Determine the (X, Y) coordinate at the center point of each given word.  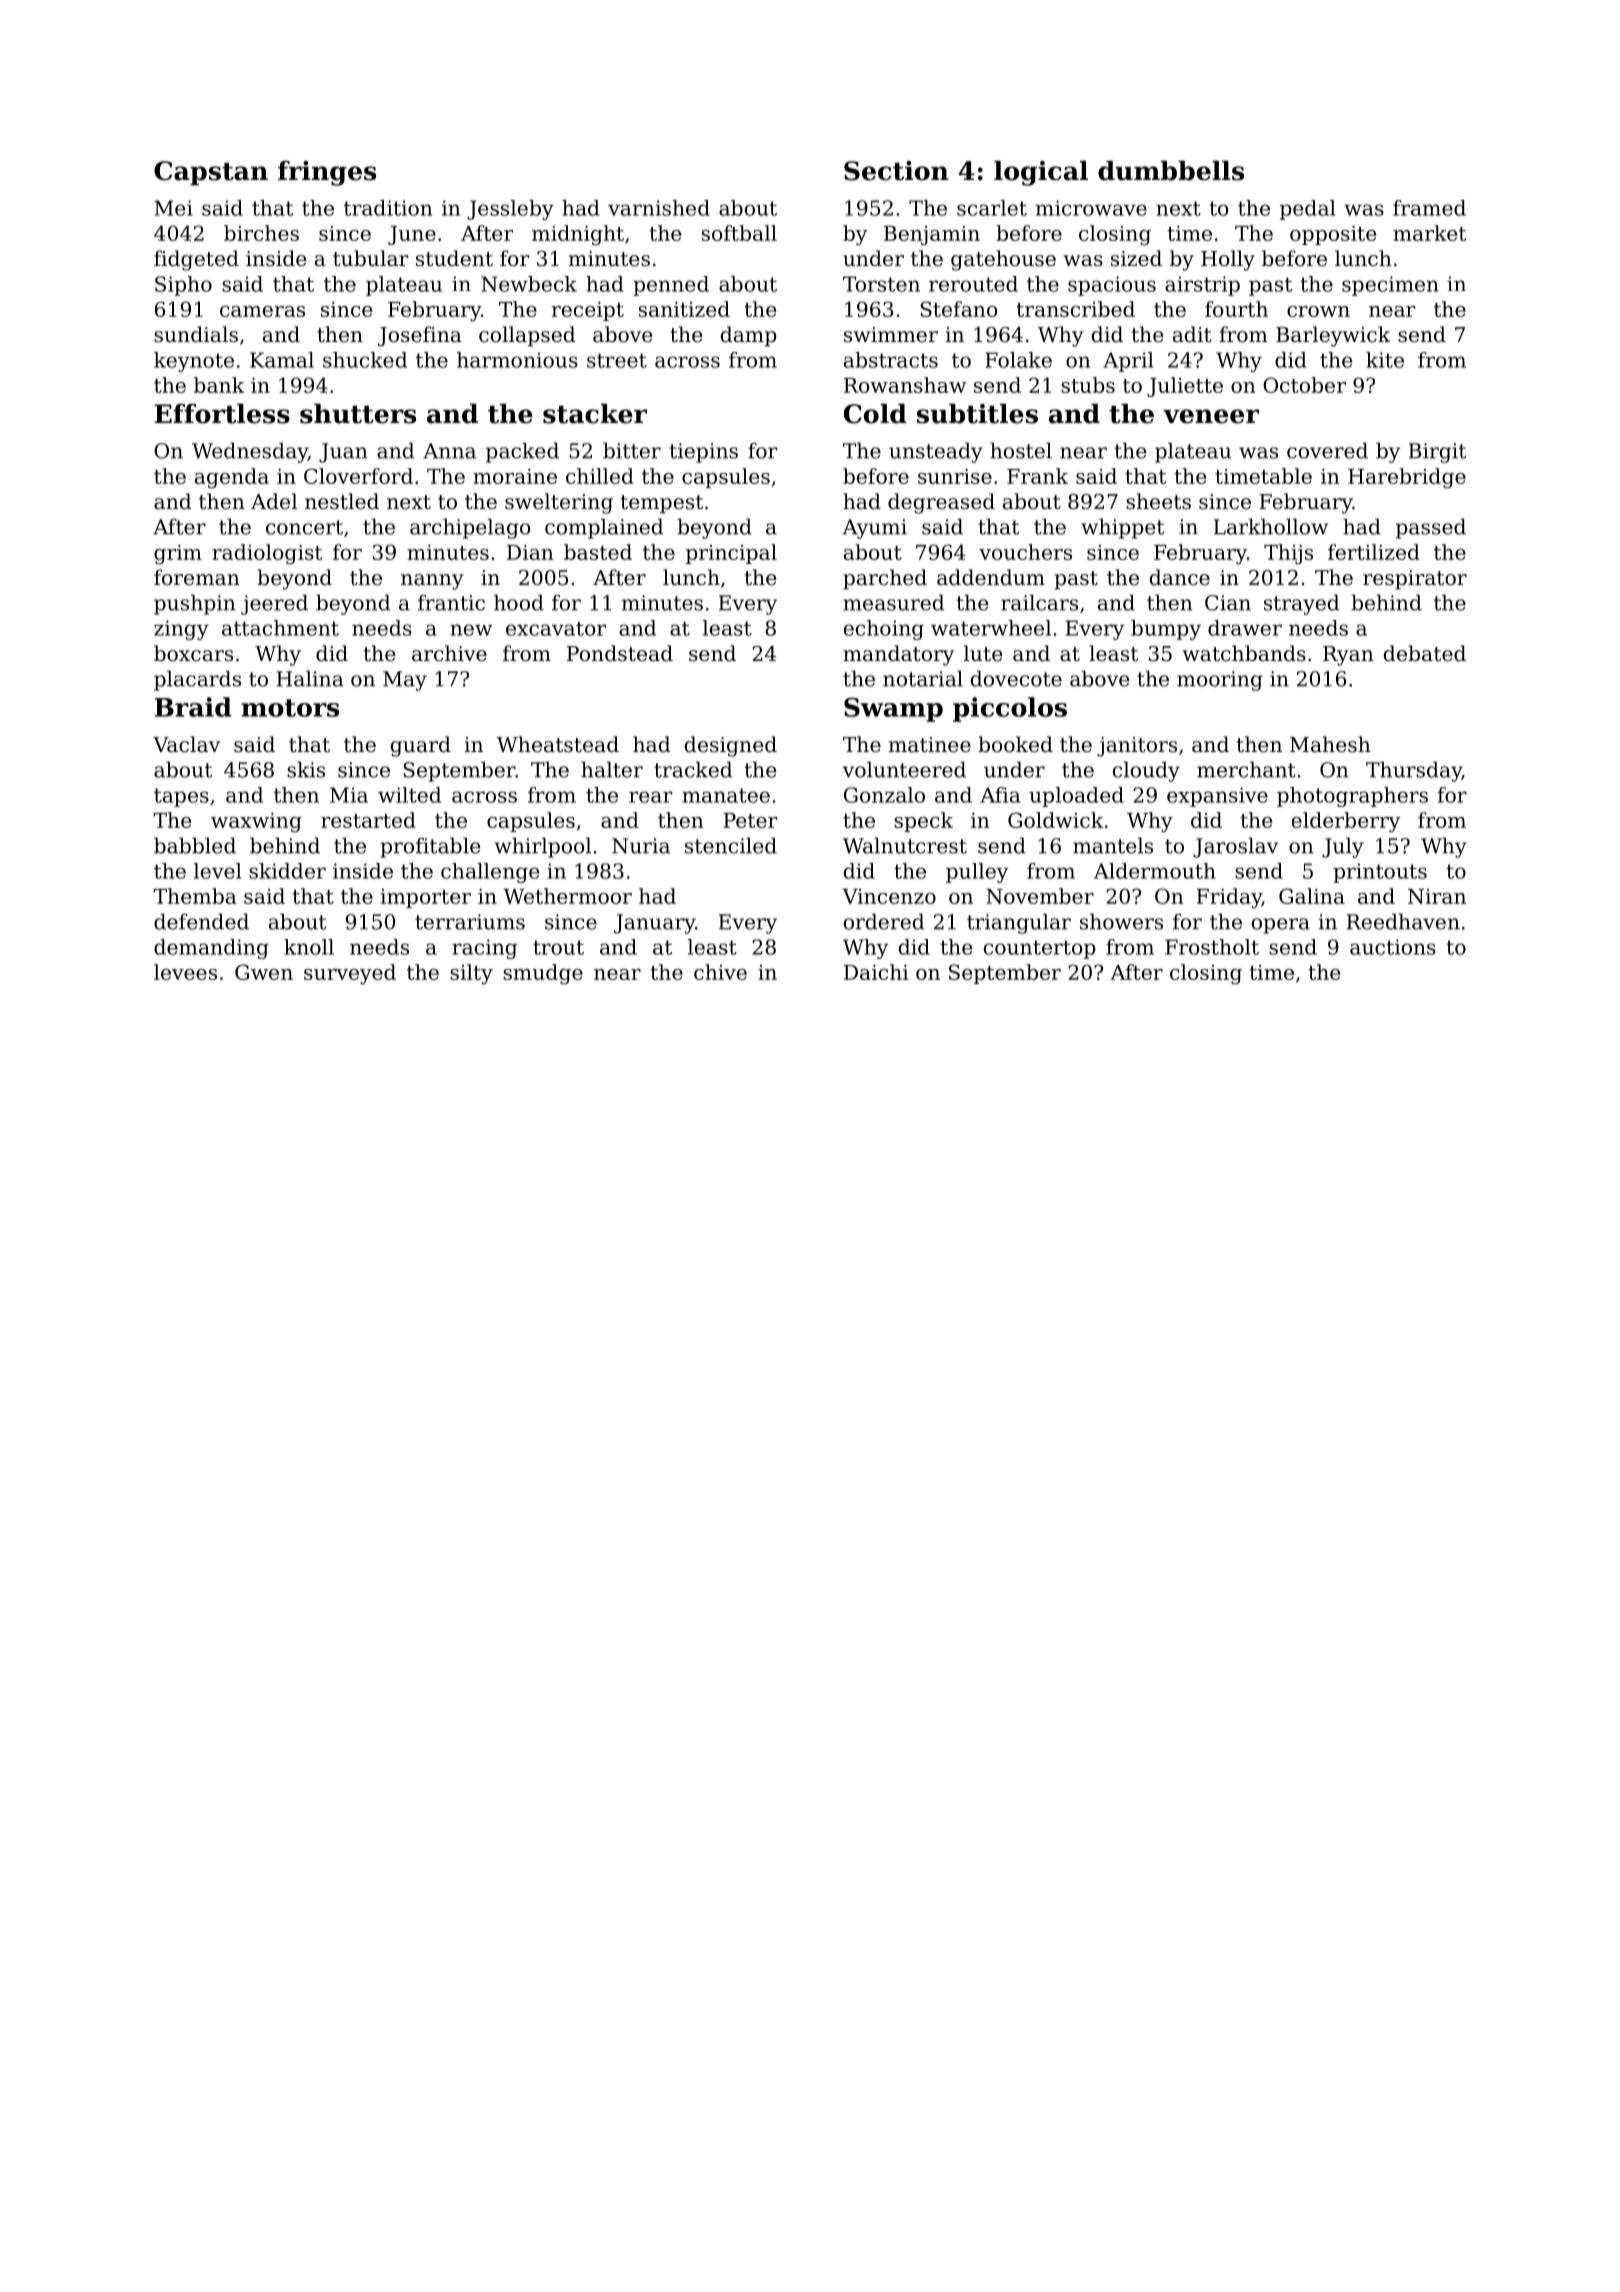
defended (201, 921)
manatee (726, 795)
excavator (556, 629)
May (405, 681)
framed (1429, 208)
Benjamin (932, 235)
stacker (595, 414)
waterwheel (991, 628)
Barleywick (1333, 336)
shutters (358, 414)
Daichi (876, 972)
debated (1425, 653)
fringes (327, 173)
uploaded (1076, 797)
